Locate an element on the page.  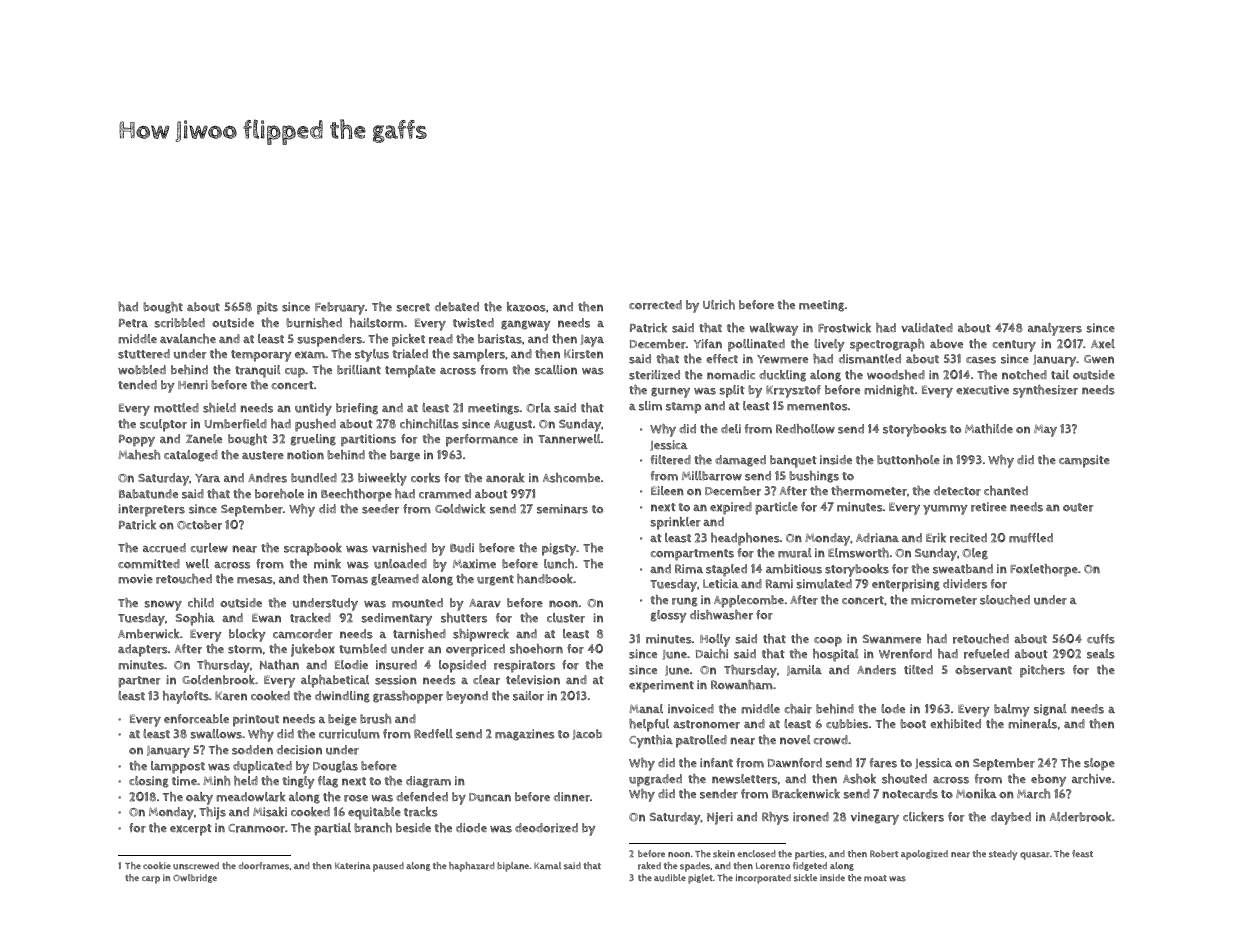
Beechthorpe is located at coordinates (356, 495).
